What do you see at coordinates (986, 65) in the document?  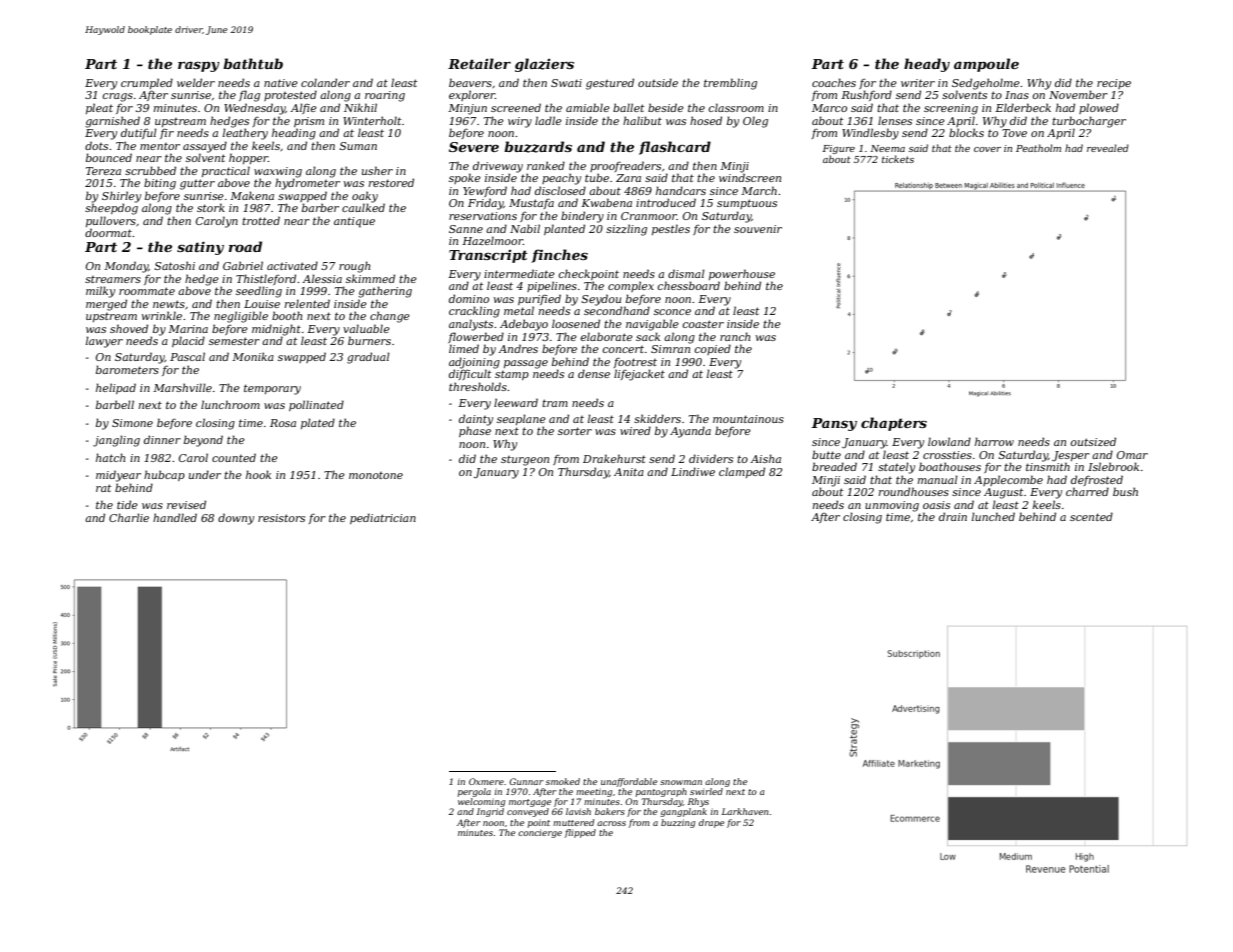 I see `ampoule` at bounding box center [986, 65].
